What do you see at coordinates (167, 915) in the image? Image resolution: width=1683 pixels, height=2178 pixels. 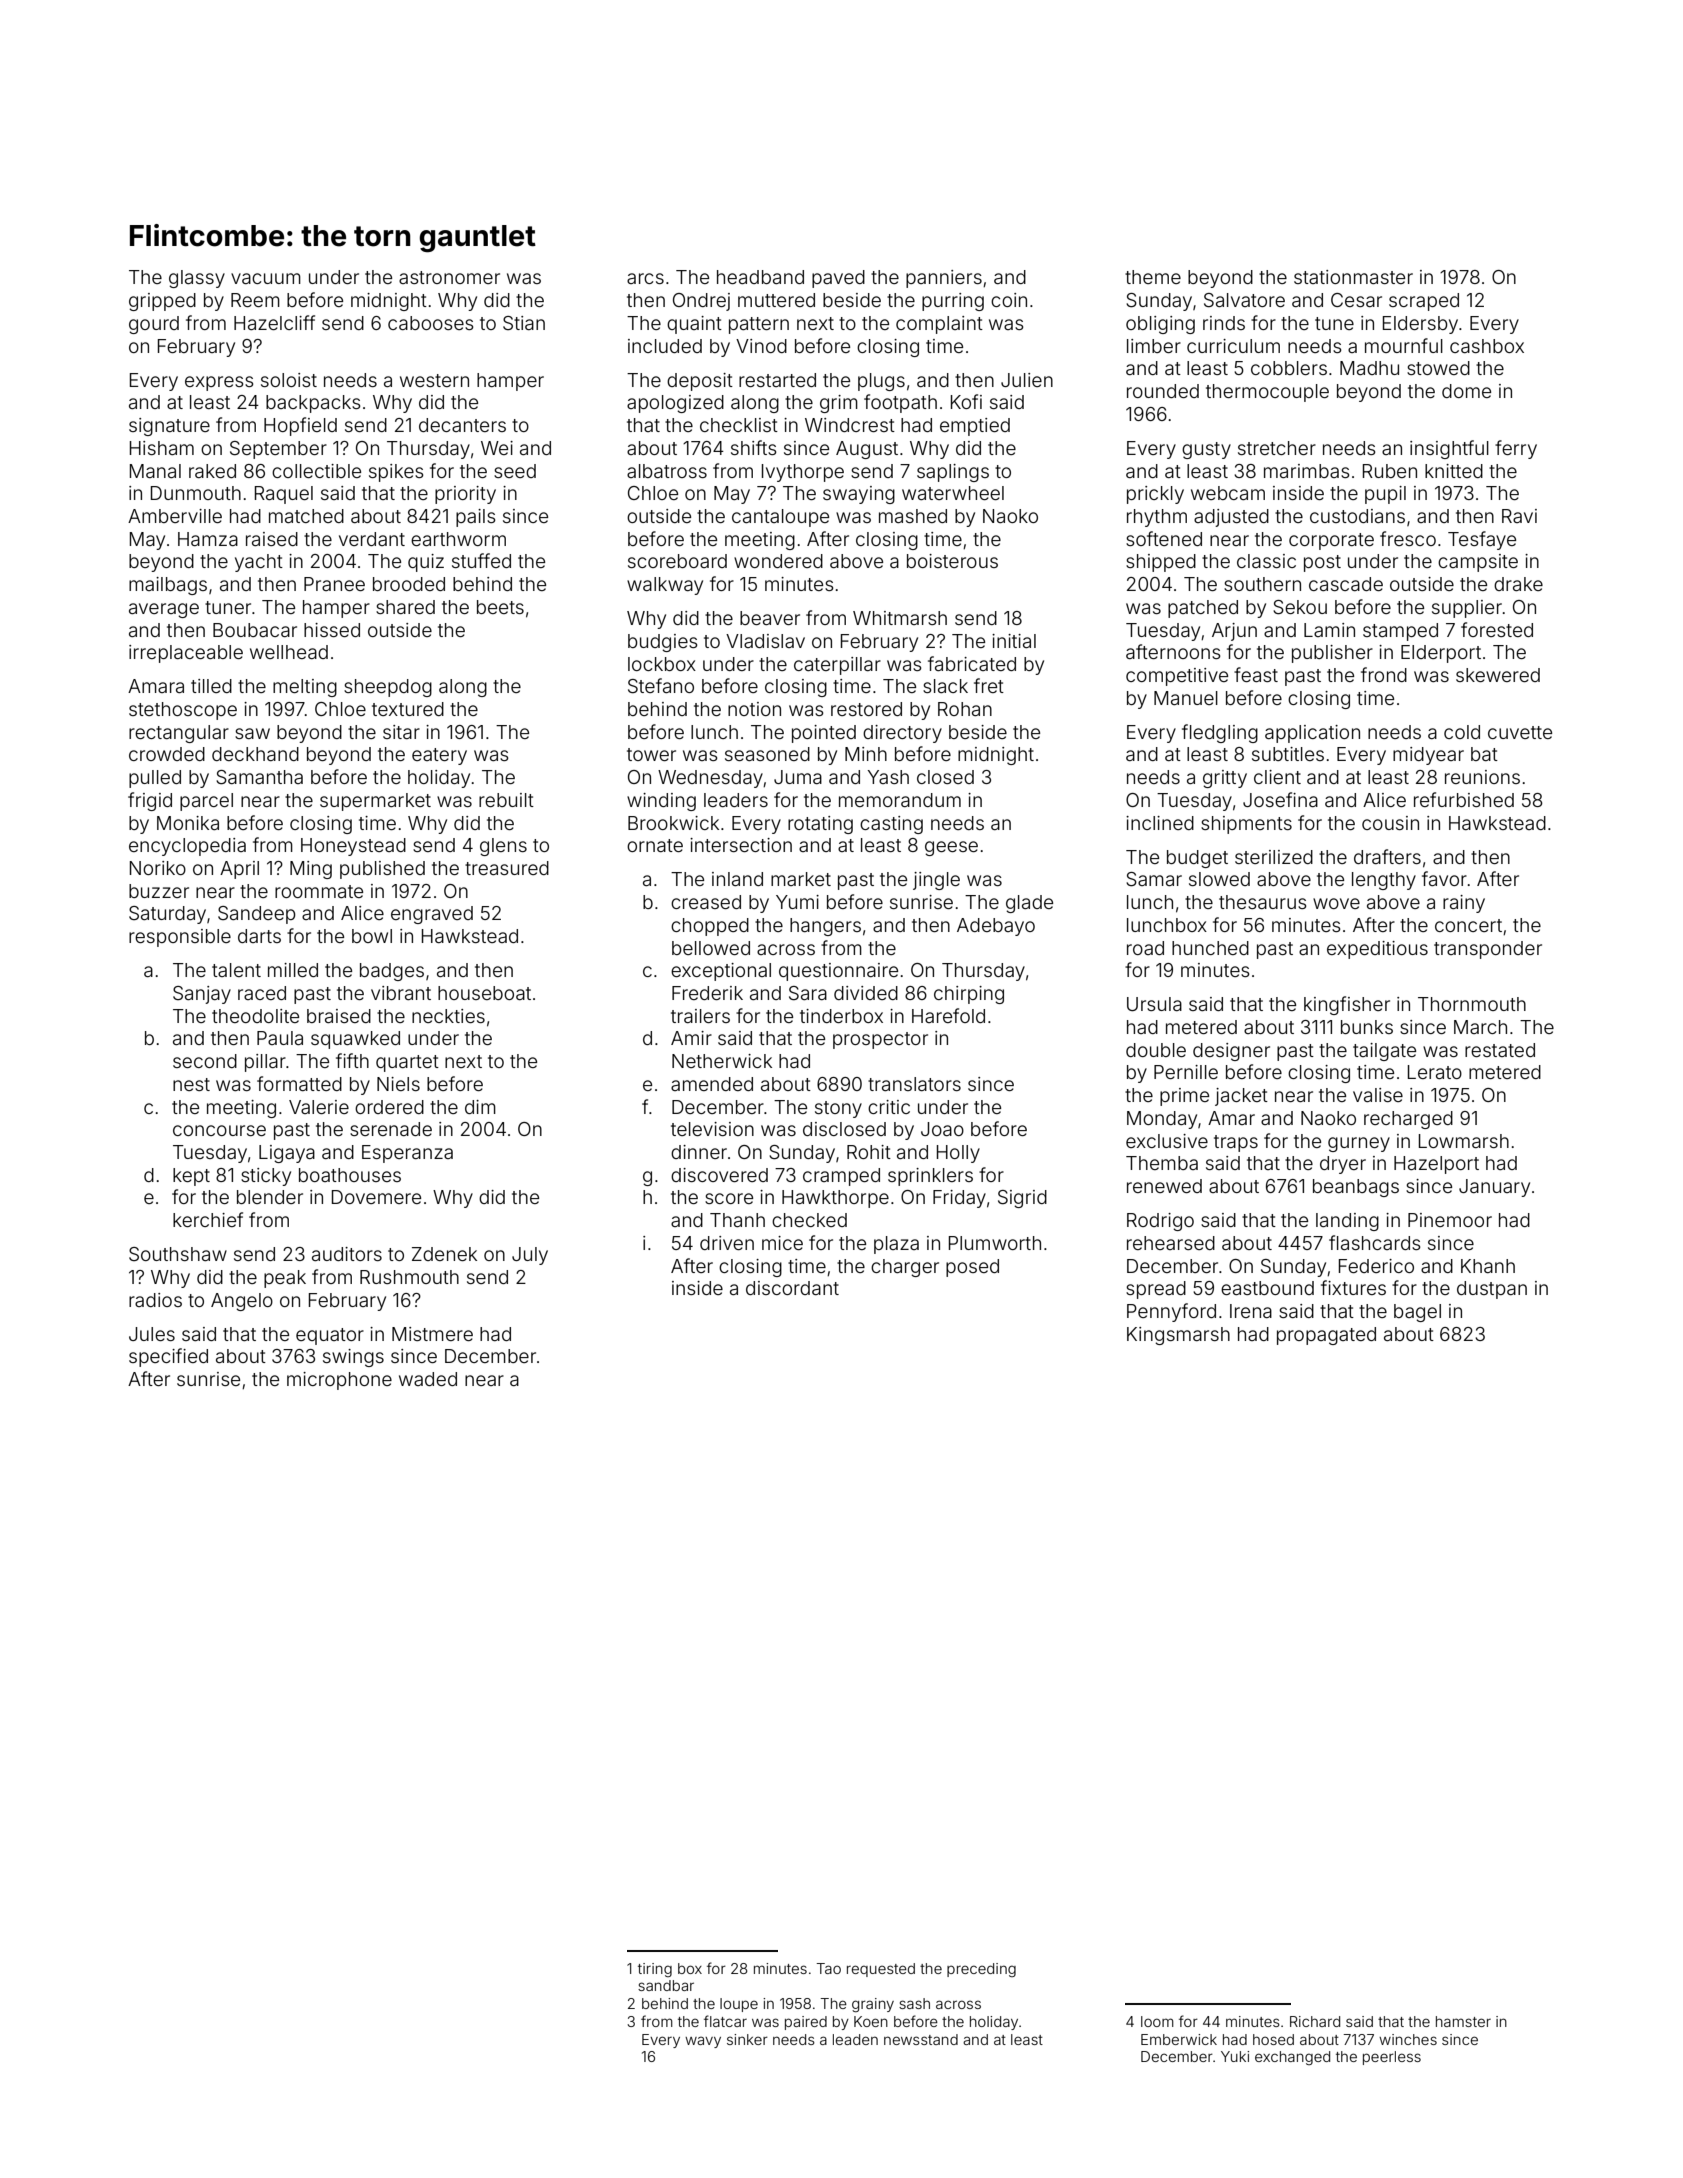 I see `Saturday` at bounding box center [167, 915].
